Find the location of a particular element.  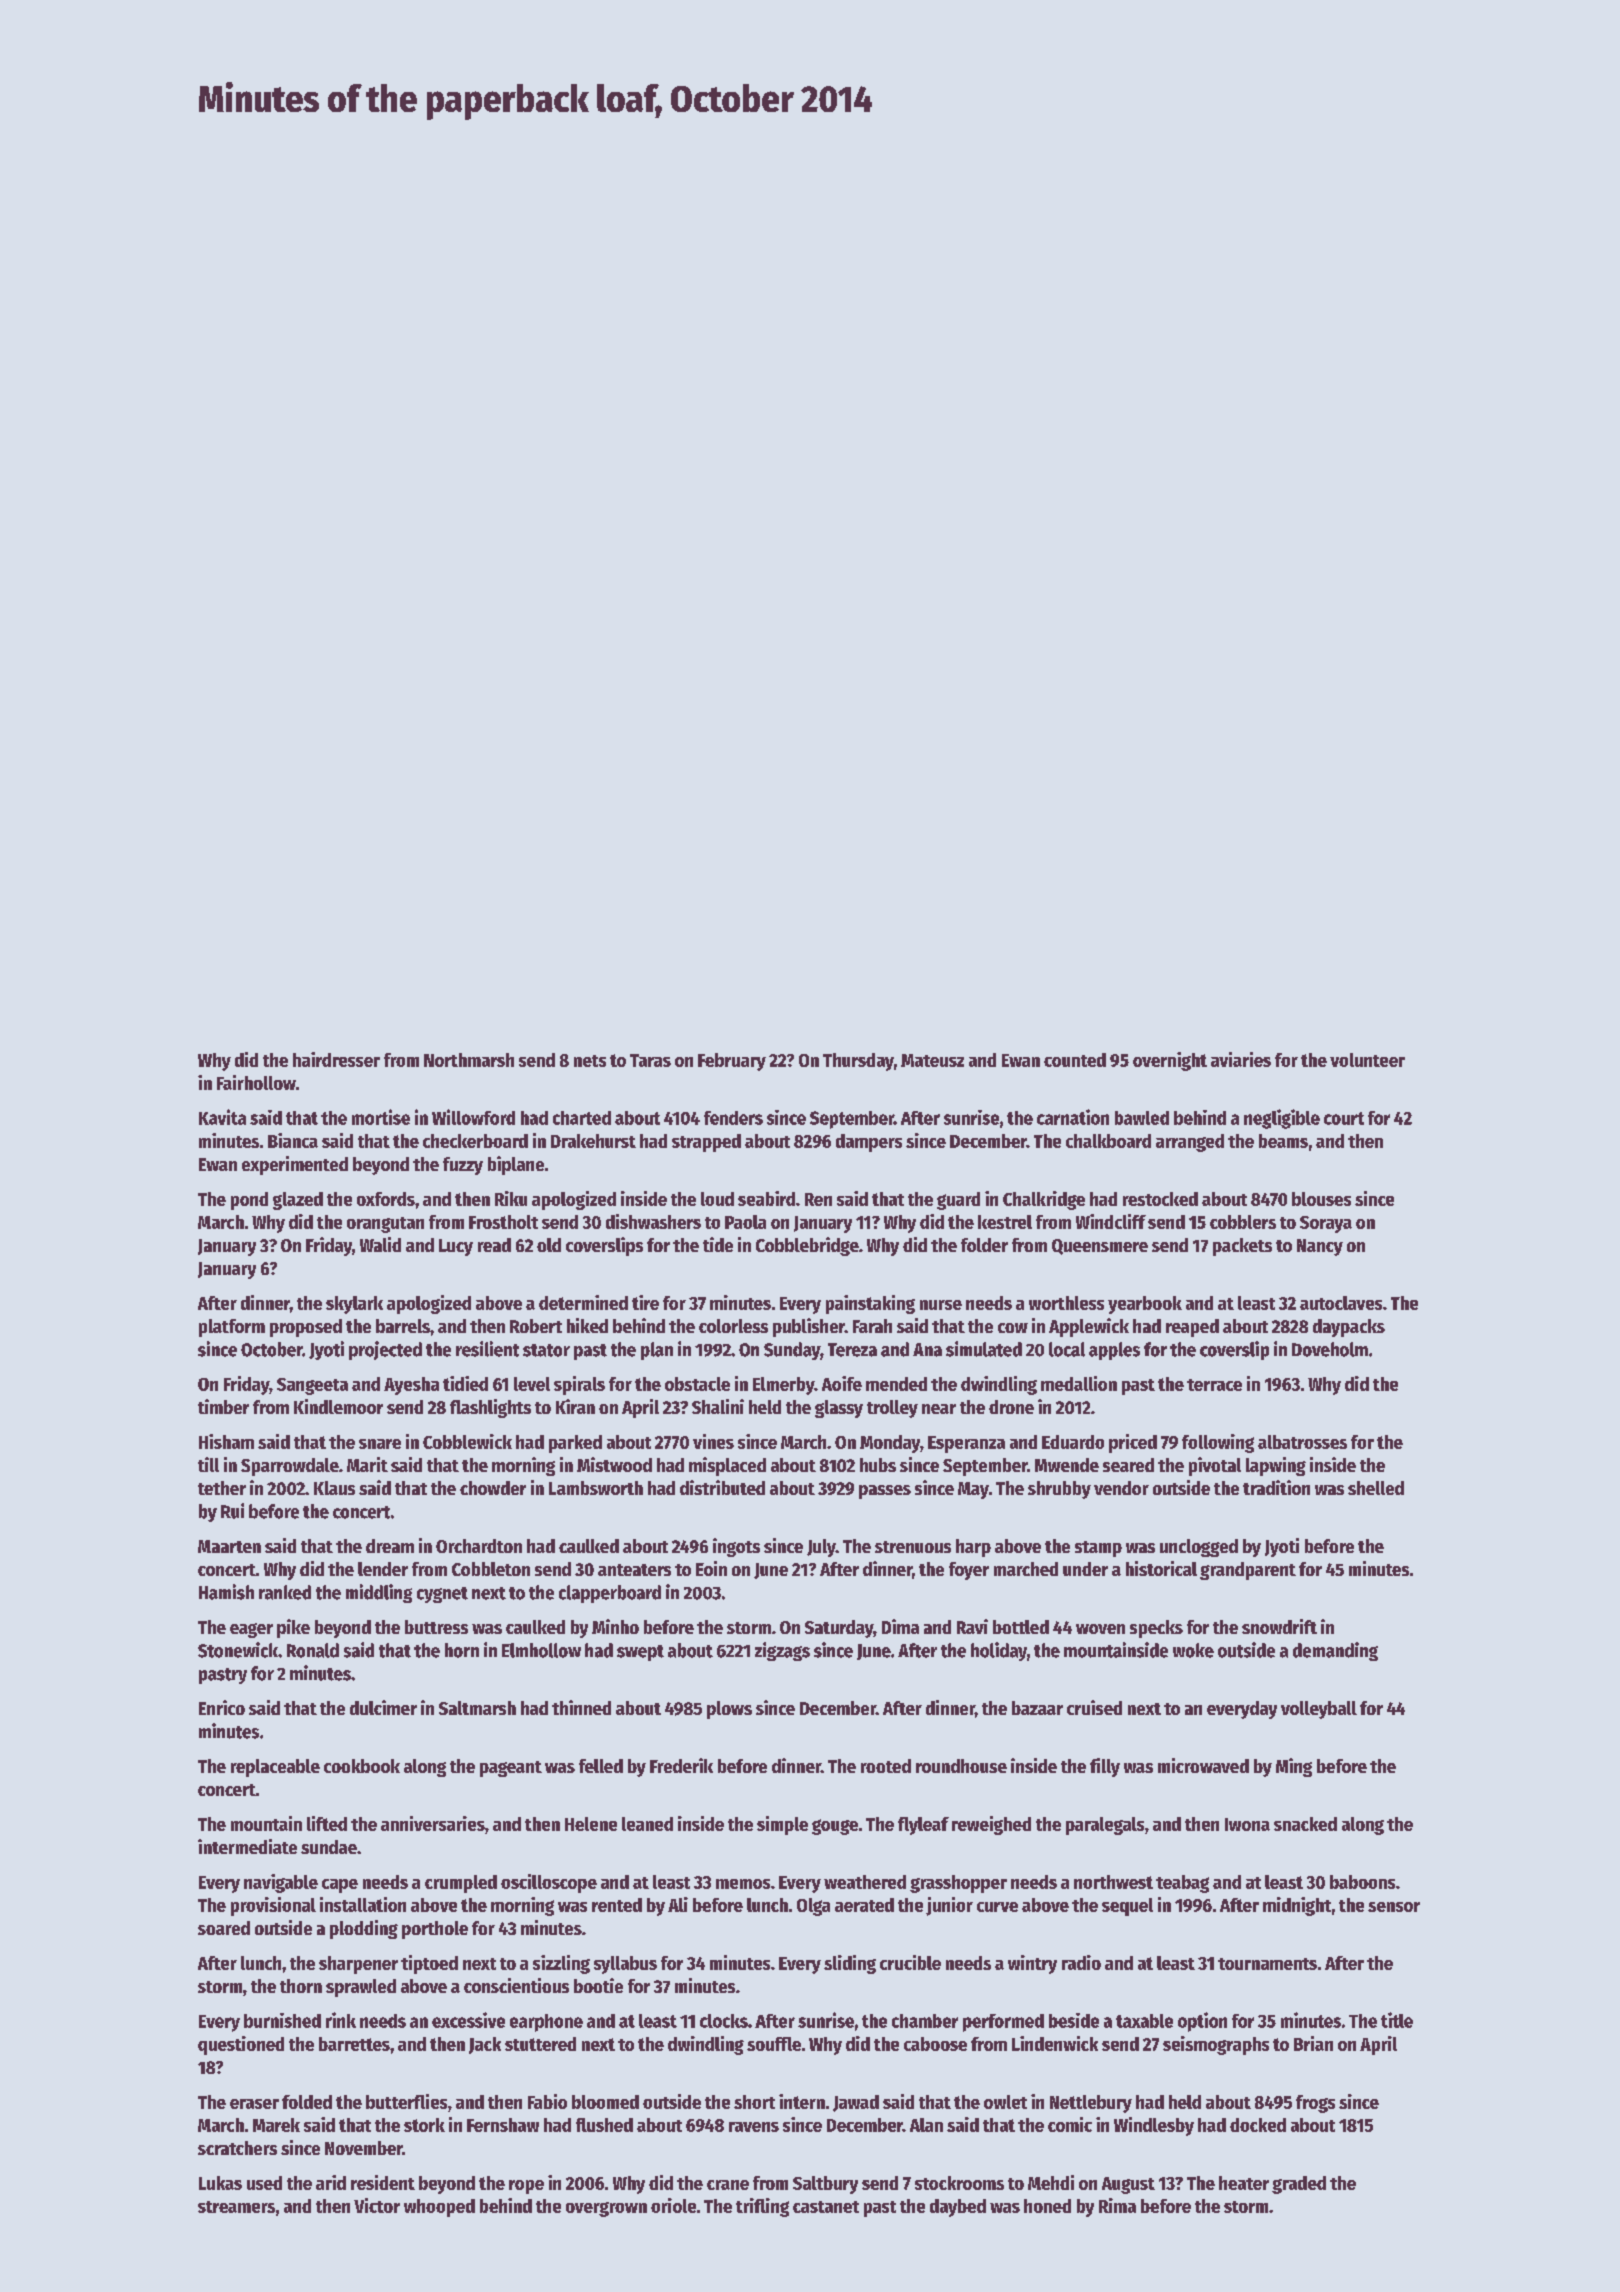

Nancy is located at coordinates (1320, 1247).
